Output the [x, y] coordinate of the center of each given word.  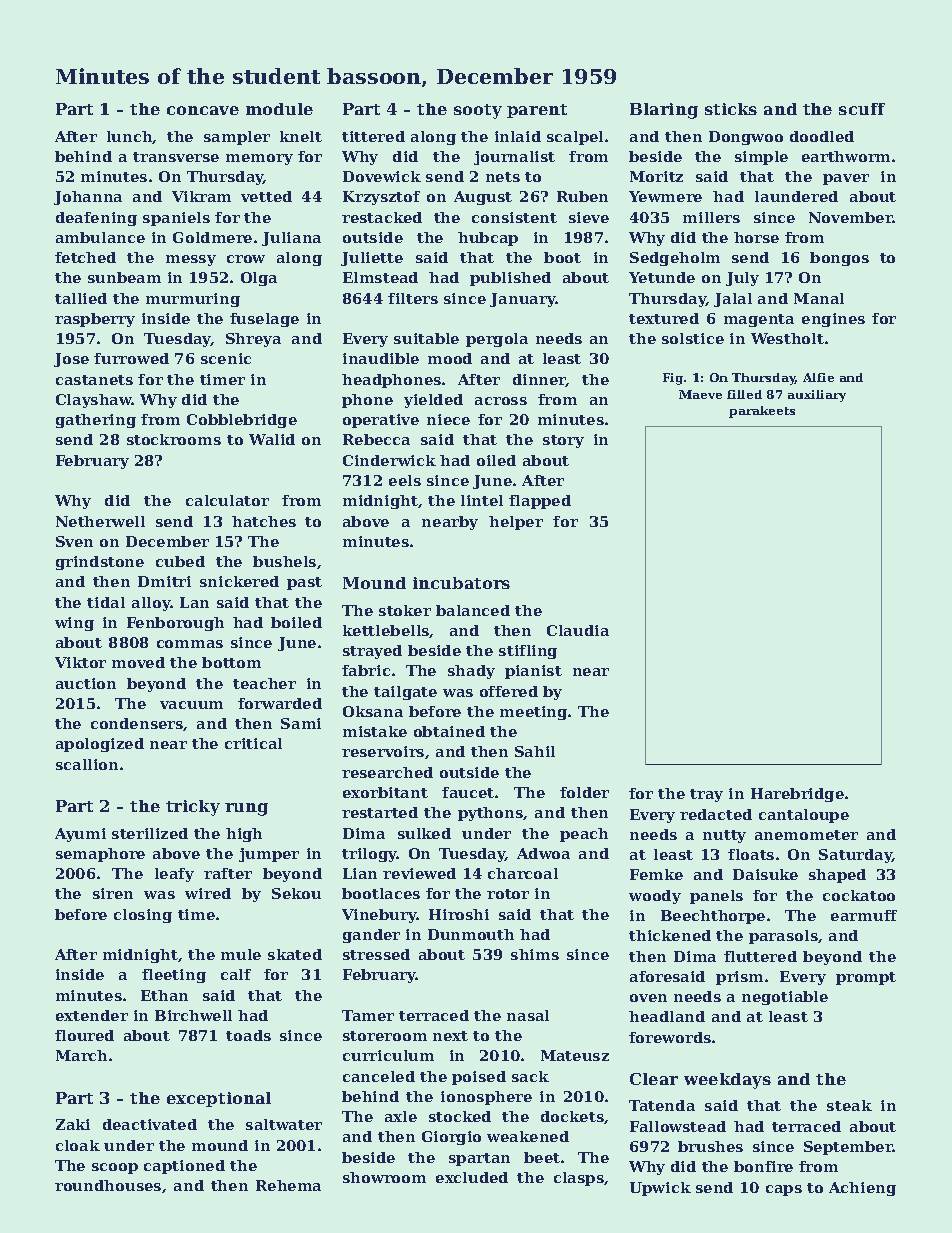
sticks [731, 109]
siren [113, 893]
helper [516, 523]
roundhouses [108, 1185]
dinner [539, 380]
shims [535, 954]
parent [537, 111]
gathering [96, 421]
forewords [670, 1037]
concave [203, 110]
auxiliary [817, 396]
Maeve [700, 394]
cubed [180, 561]
